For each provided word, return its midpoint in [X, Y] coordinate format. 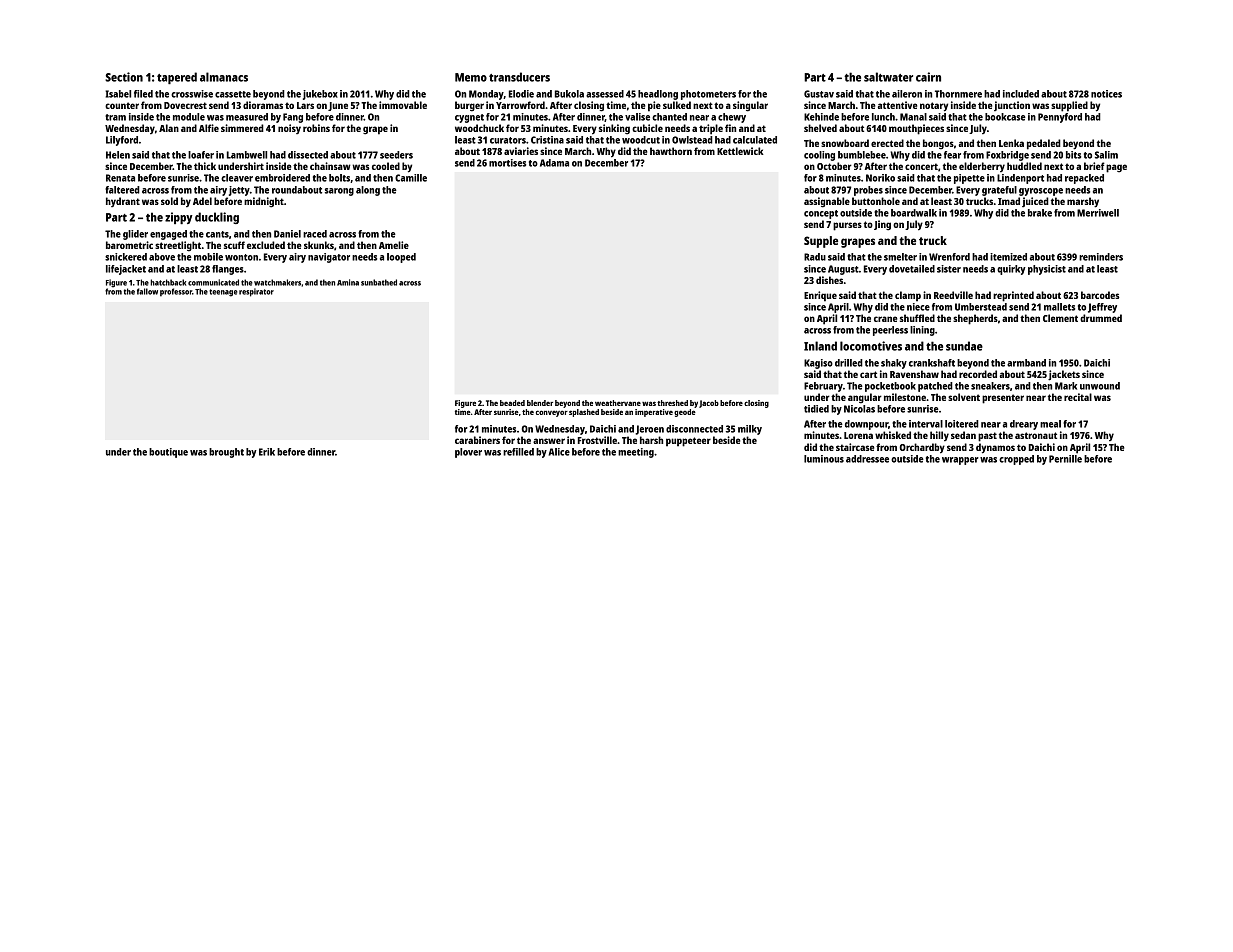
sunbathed [379, 282]
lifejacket [126, 270]
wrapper [960, 461]
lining [922, 331]
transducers [519, 77]
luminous [824, 459]
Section [124, 77]
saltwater [888, 77]
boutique [168, 453]
